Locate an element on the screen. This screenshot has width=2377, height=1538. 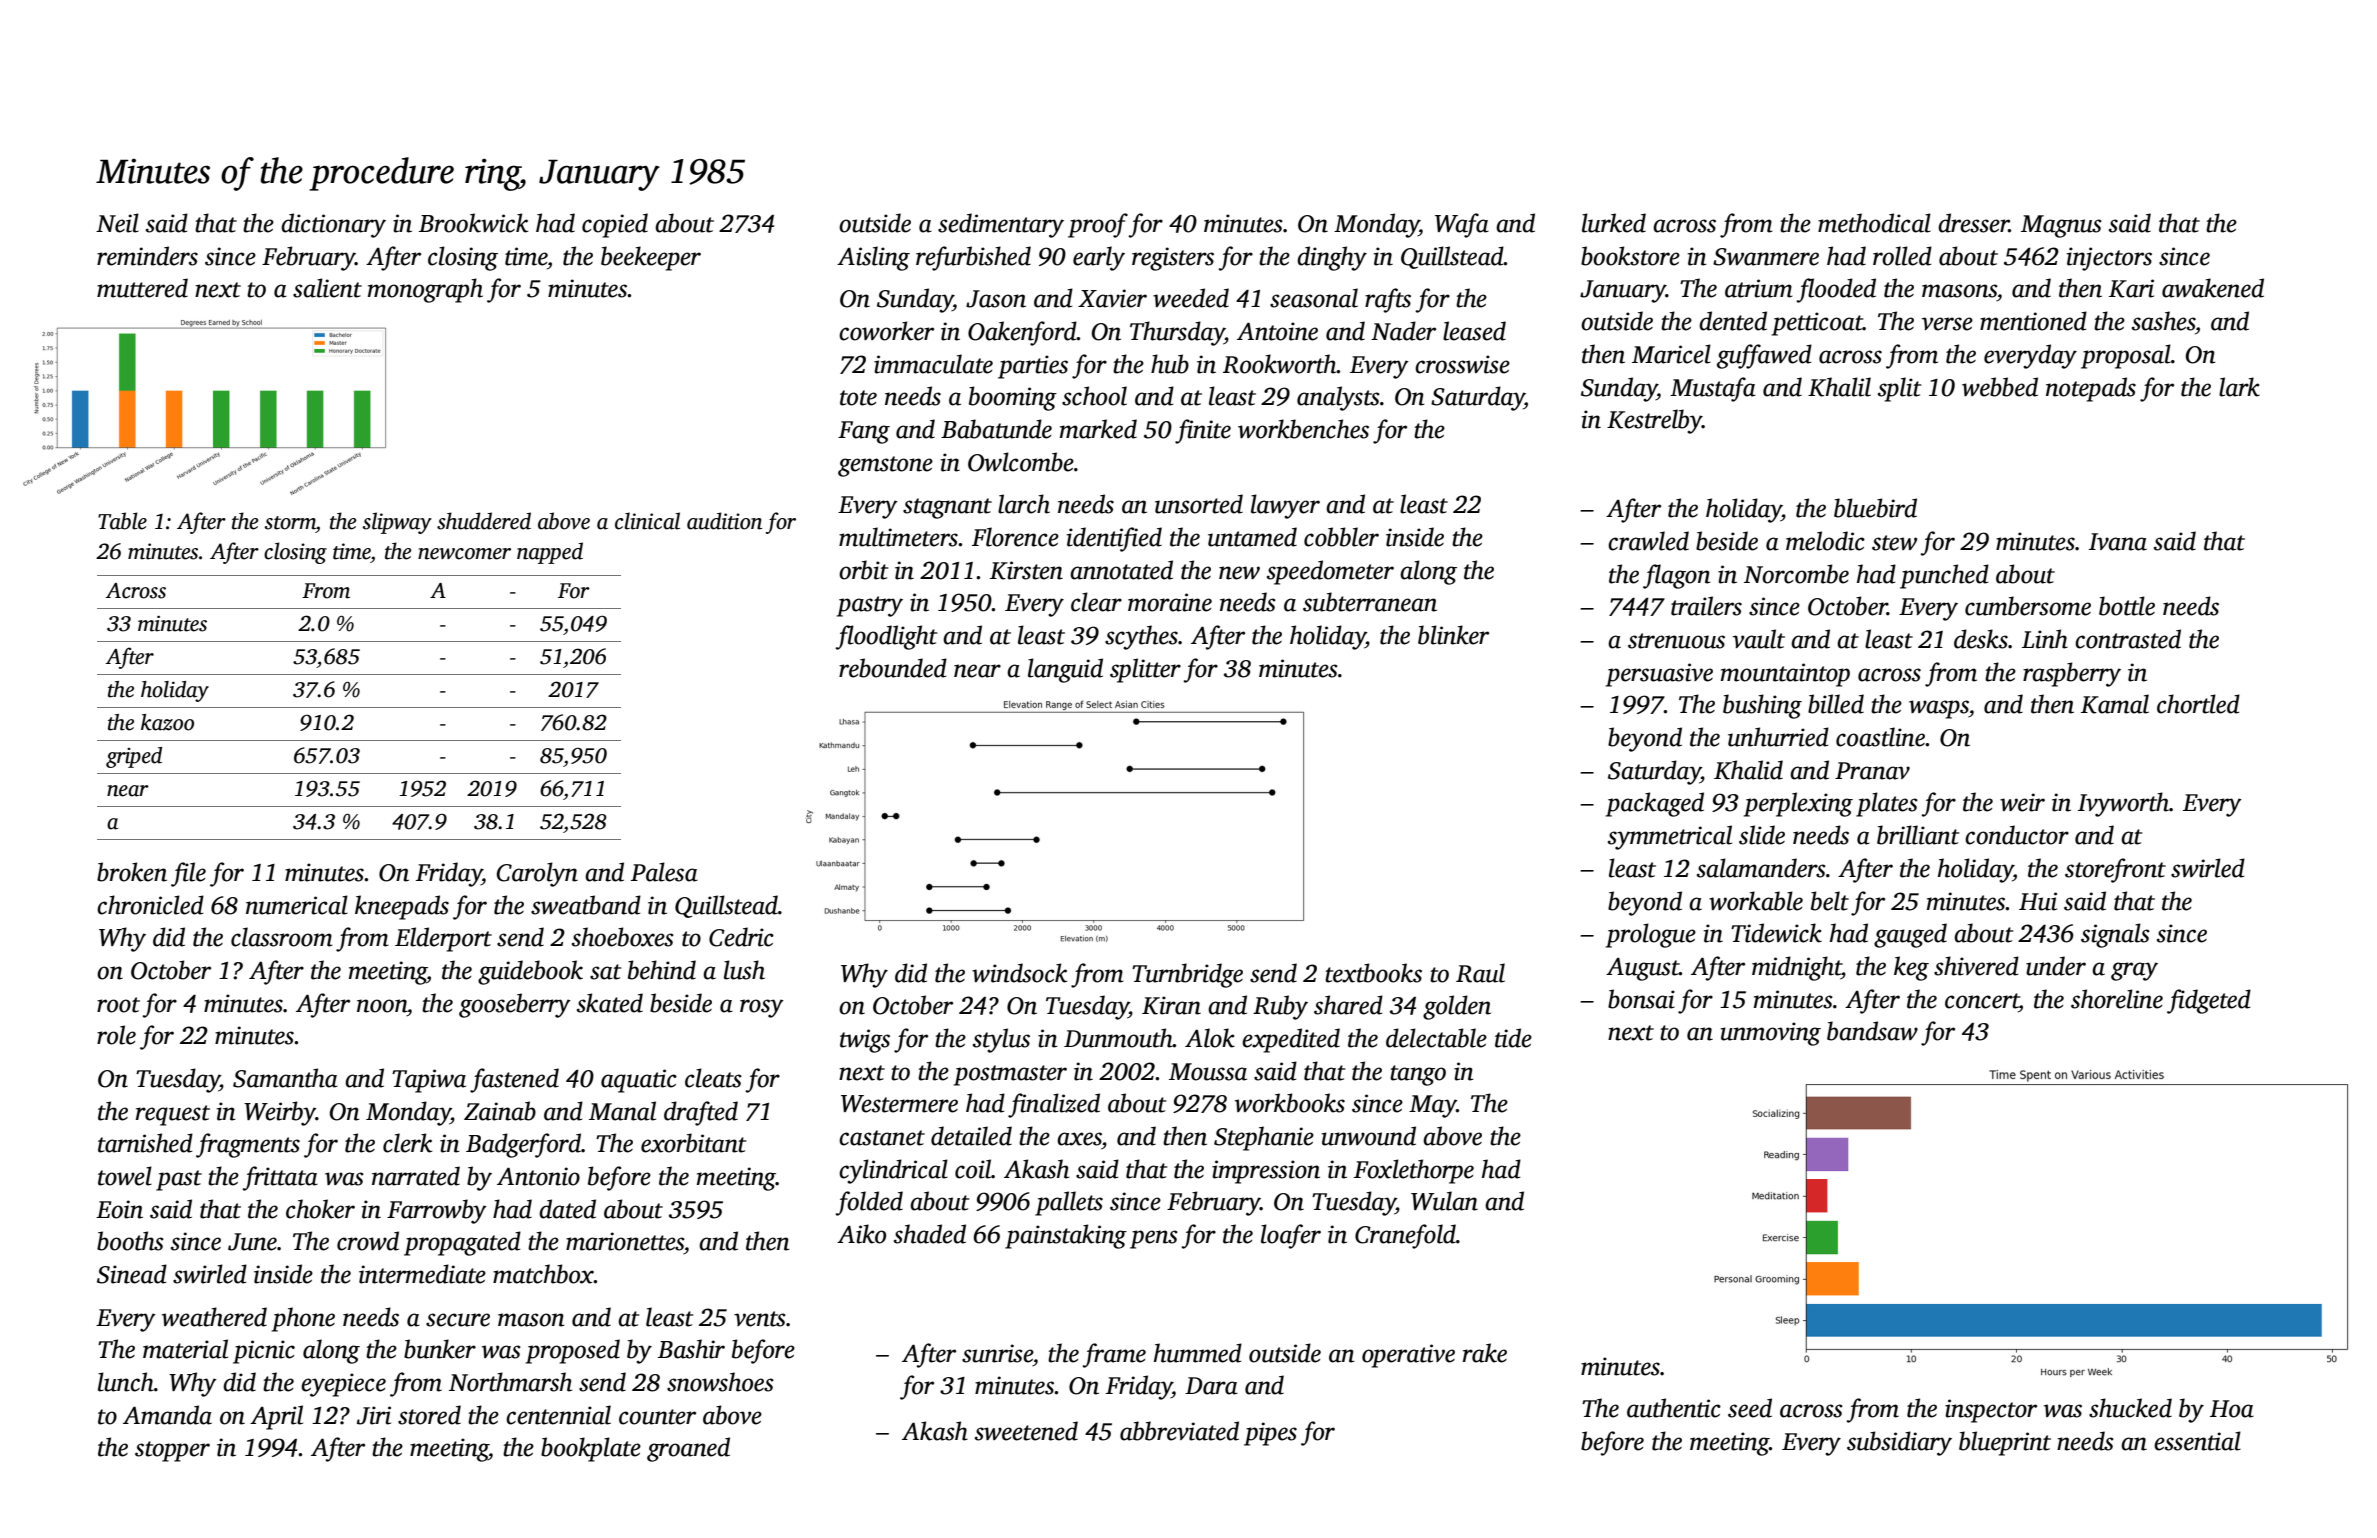
Brookwick is located at coordinates (473, 223).
